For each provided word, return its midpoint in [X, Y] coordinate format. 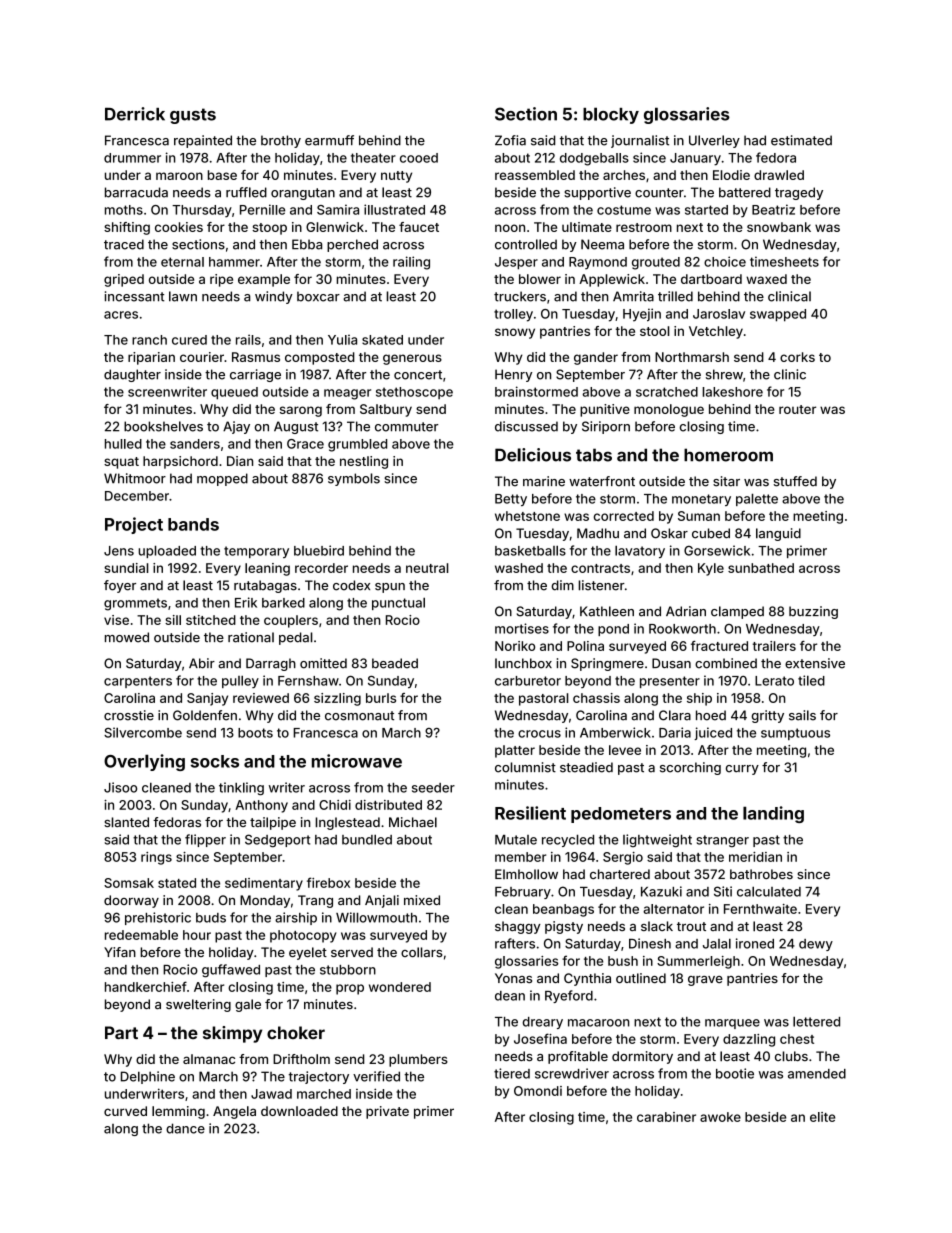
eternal [182, 262]
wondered [400, 987]
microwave [357, 761]
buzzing [813, 612]
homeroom [728, 455]
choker [296, 1032]
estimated [801, 140]
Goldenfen [205, 715]
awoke [720, 1117]
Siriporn [606, 427]
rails [248, 339]
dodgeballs [594, 159]
